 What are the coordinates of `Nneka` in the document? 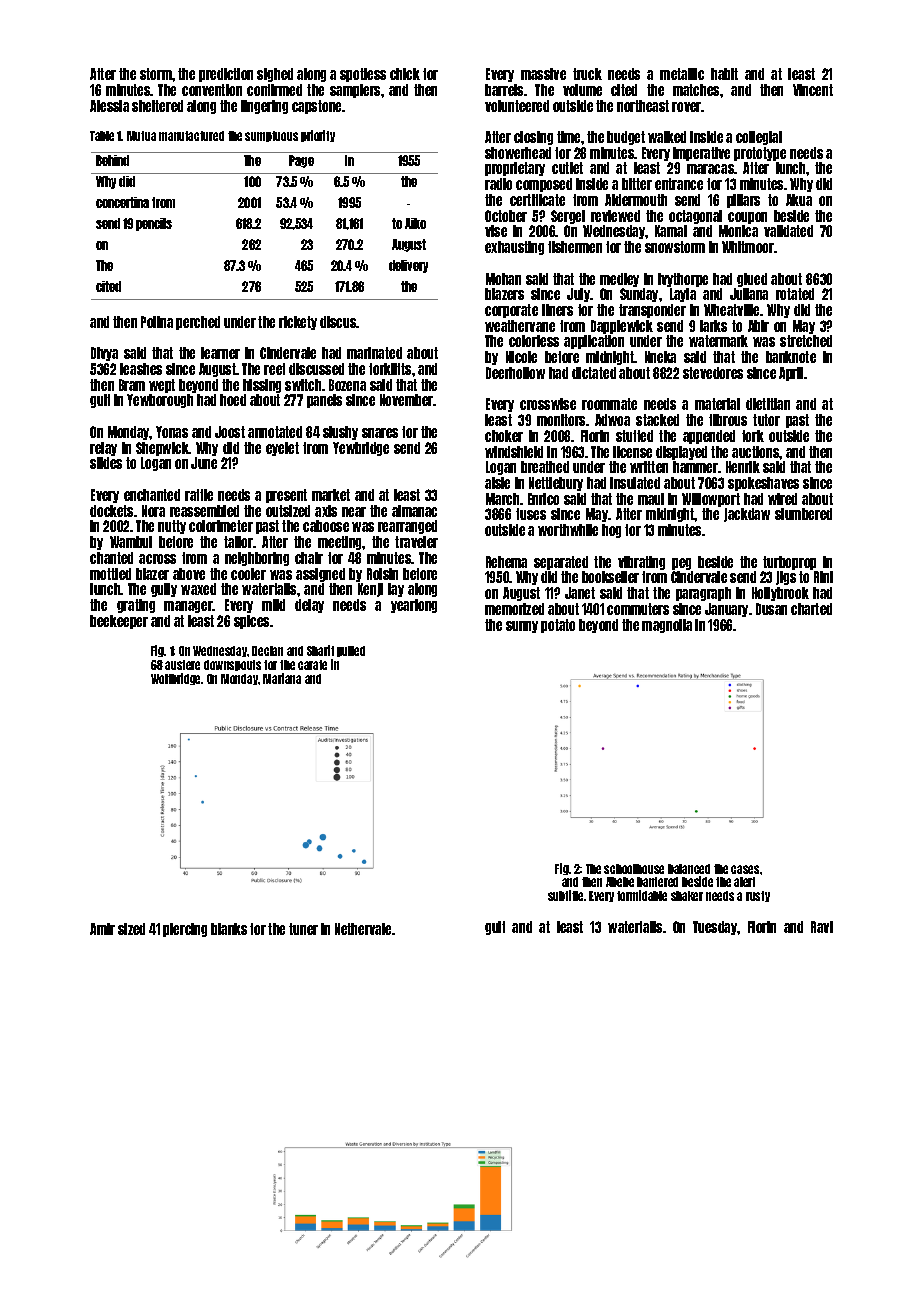 It's located at (660, 357).
